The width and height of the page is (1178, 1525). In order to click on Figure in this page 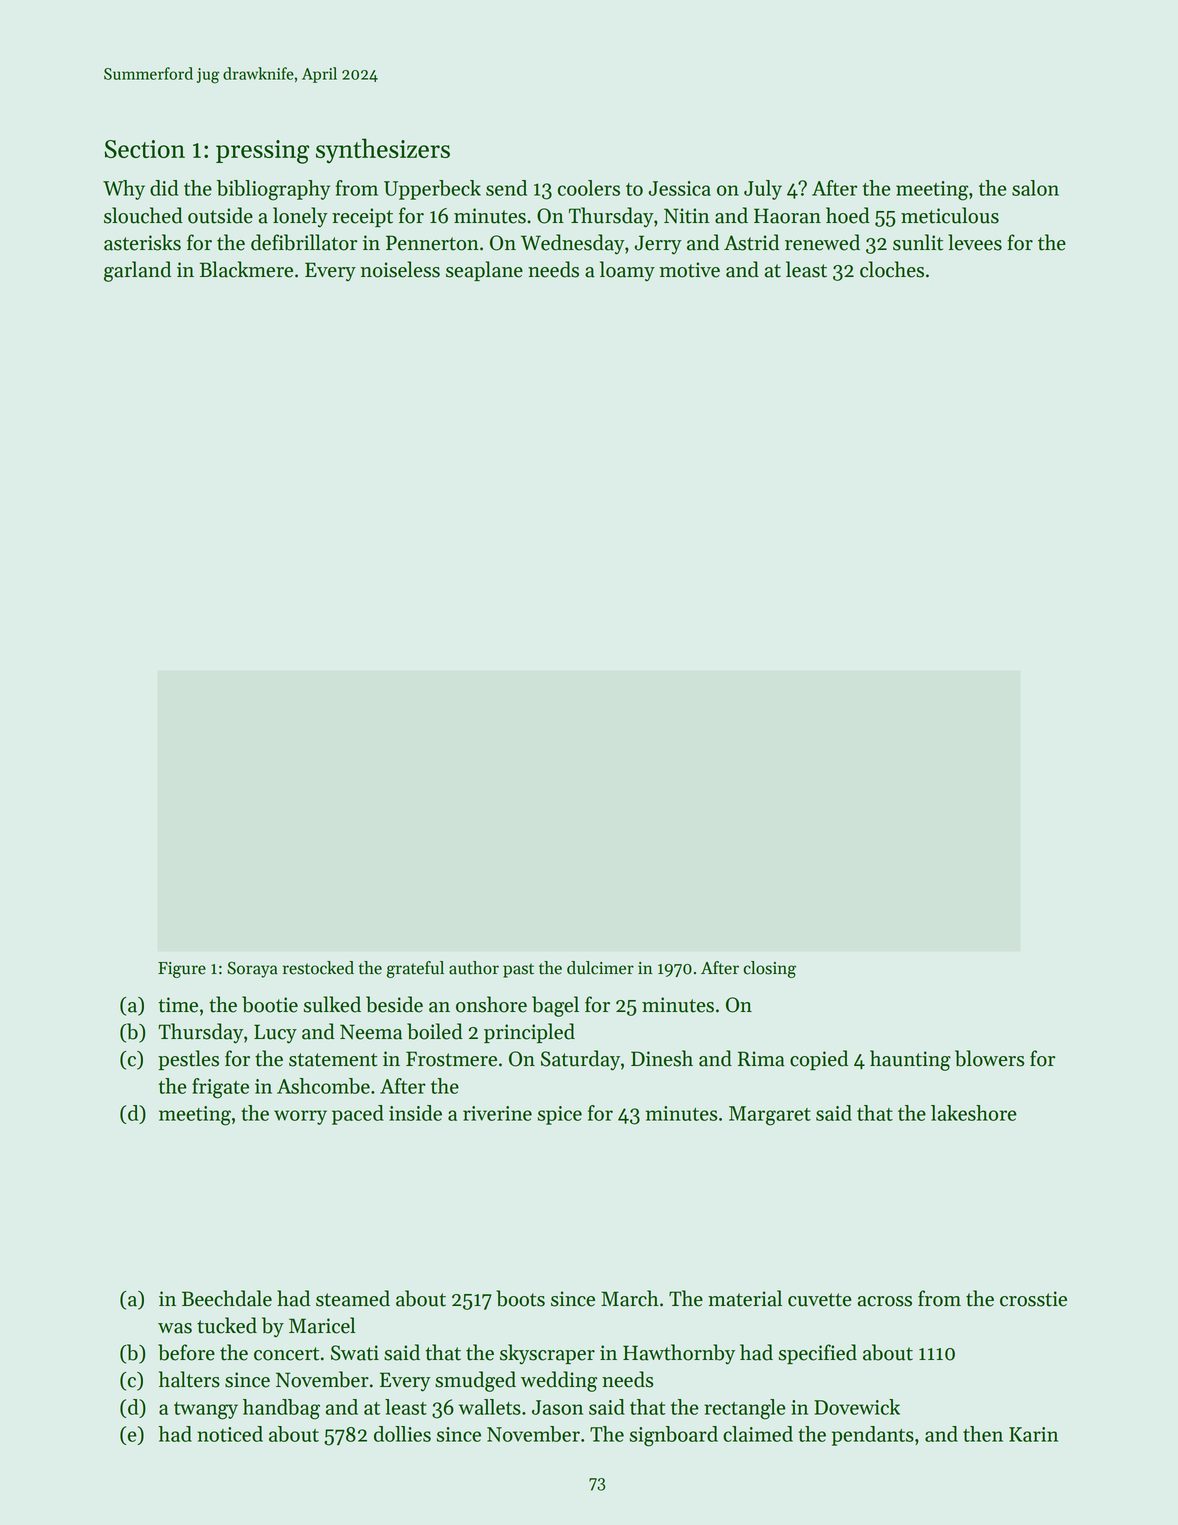, I will do `click(182, 970)`.
